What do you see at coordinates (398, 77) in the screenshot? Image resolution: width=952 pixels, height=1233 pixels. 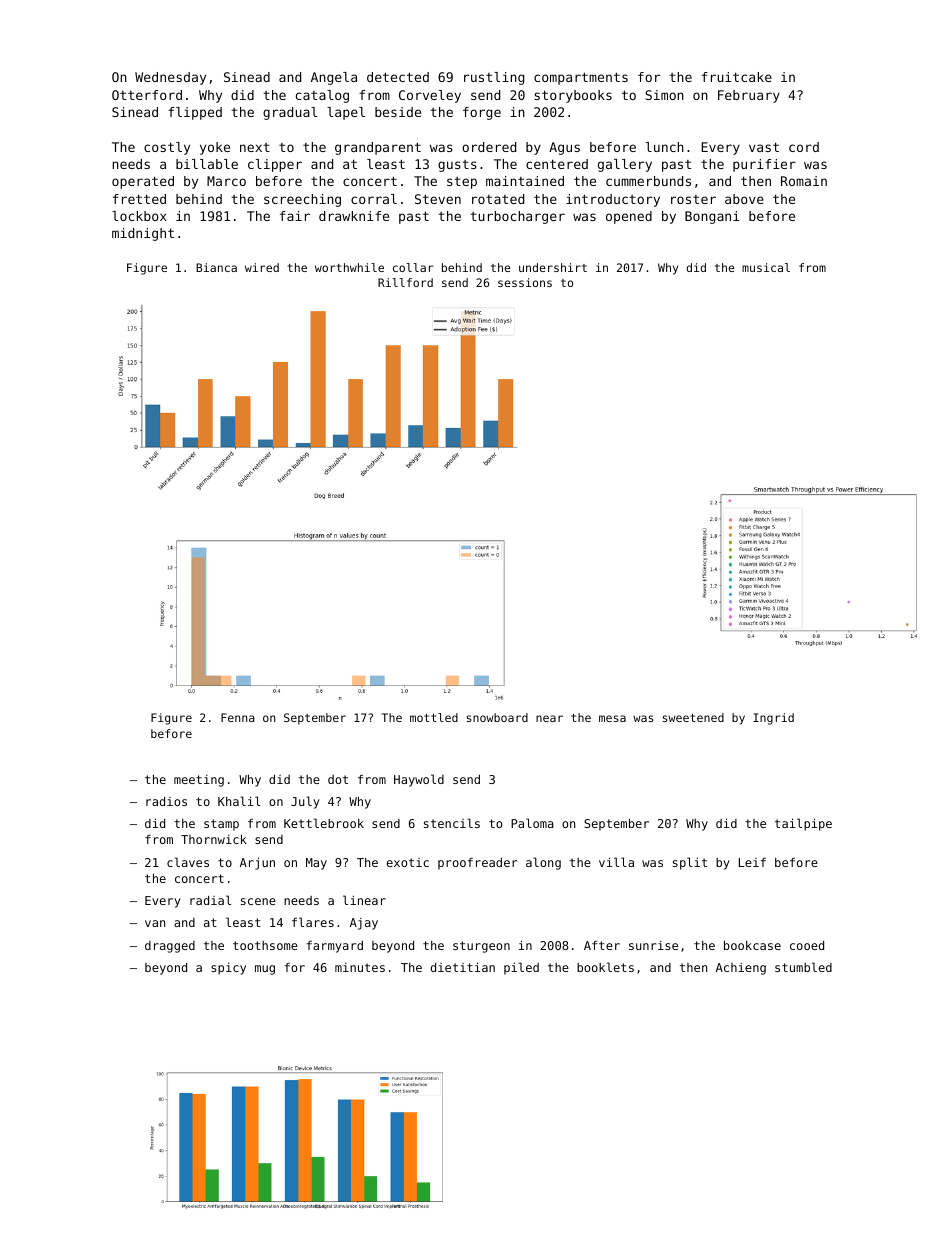 I see `detected` at bounding box center [398, 77].
